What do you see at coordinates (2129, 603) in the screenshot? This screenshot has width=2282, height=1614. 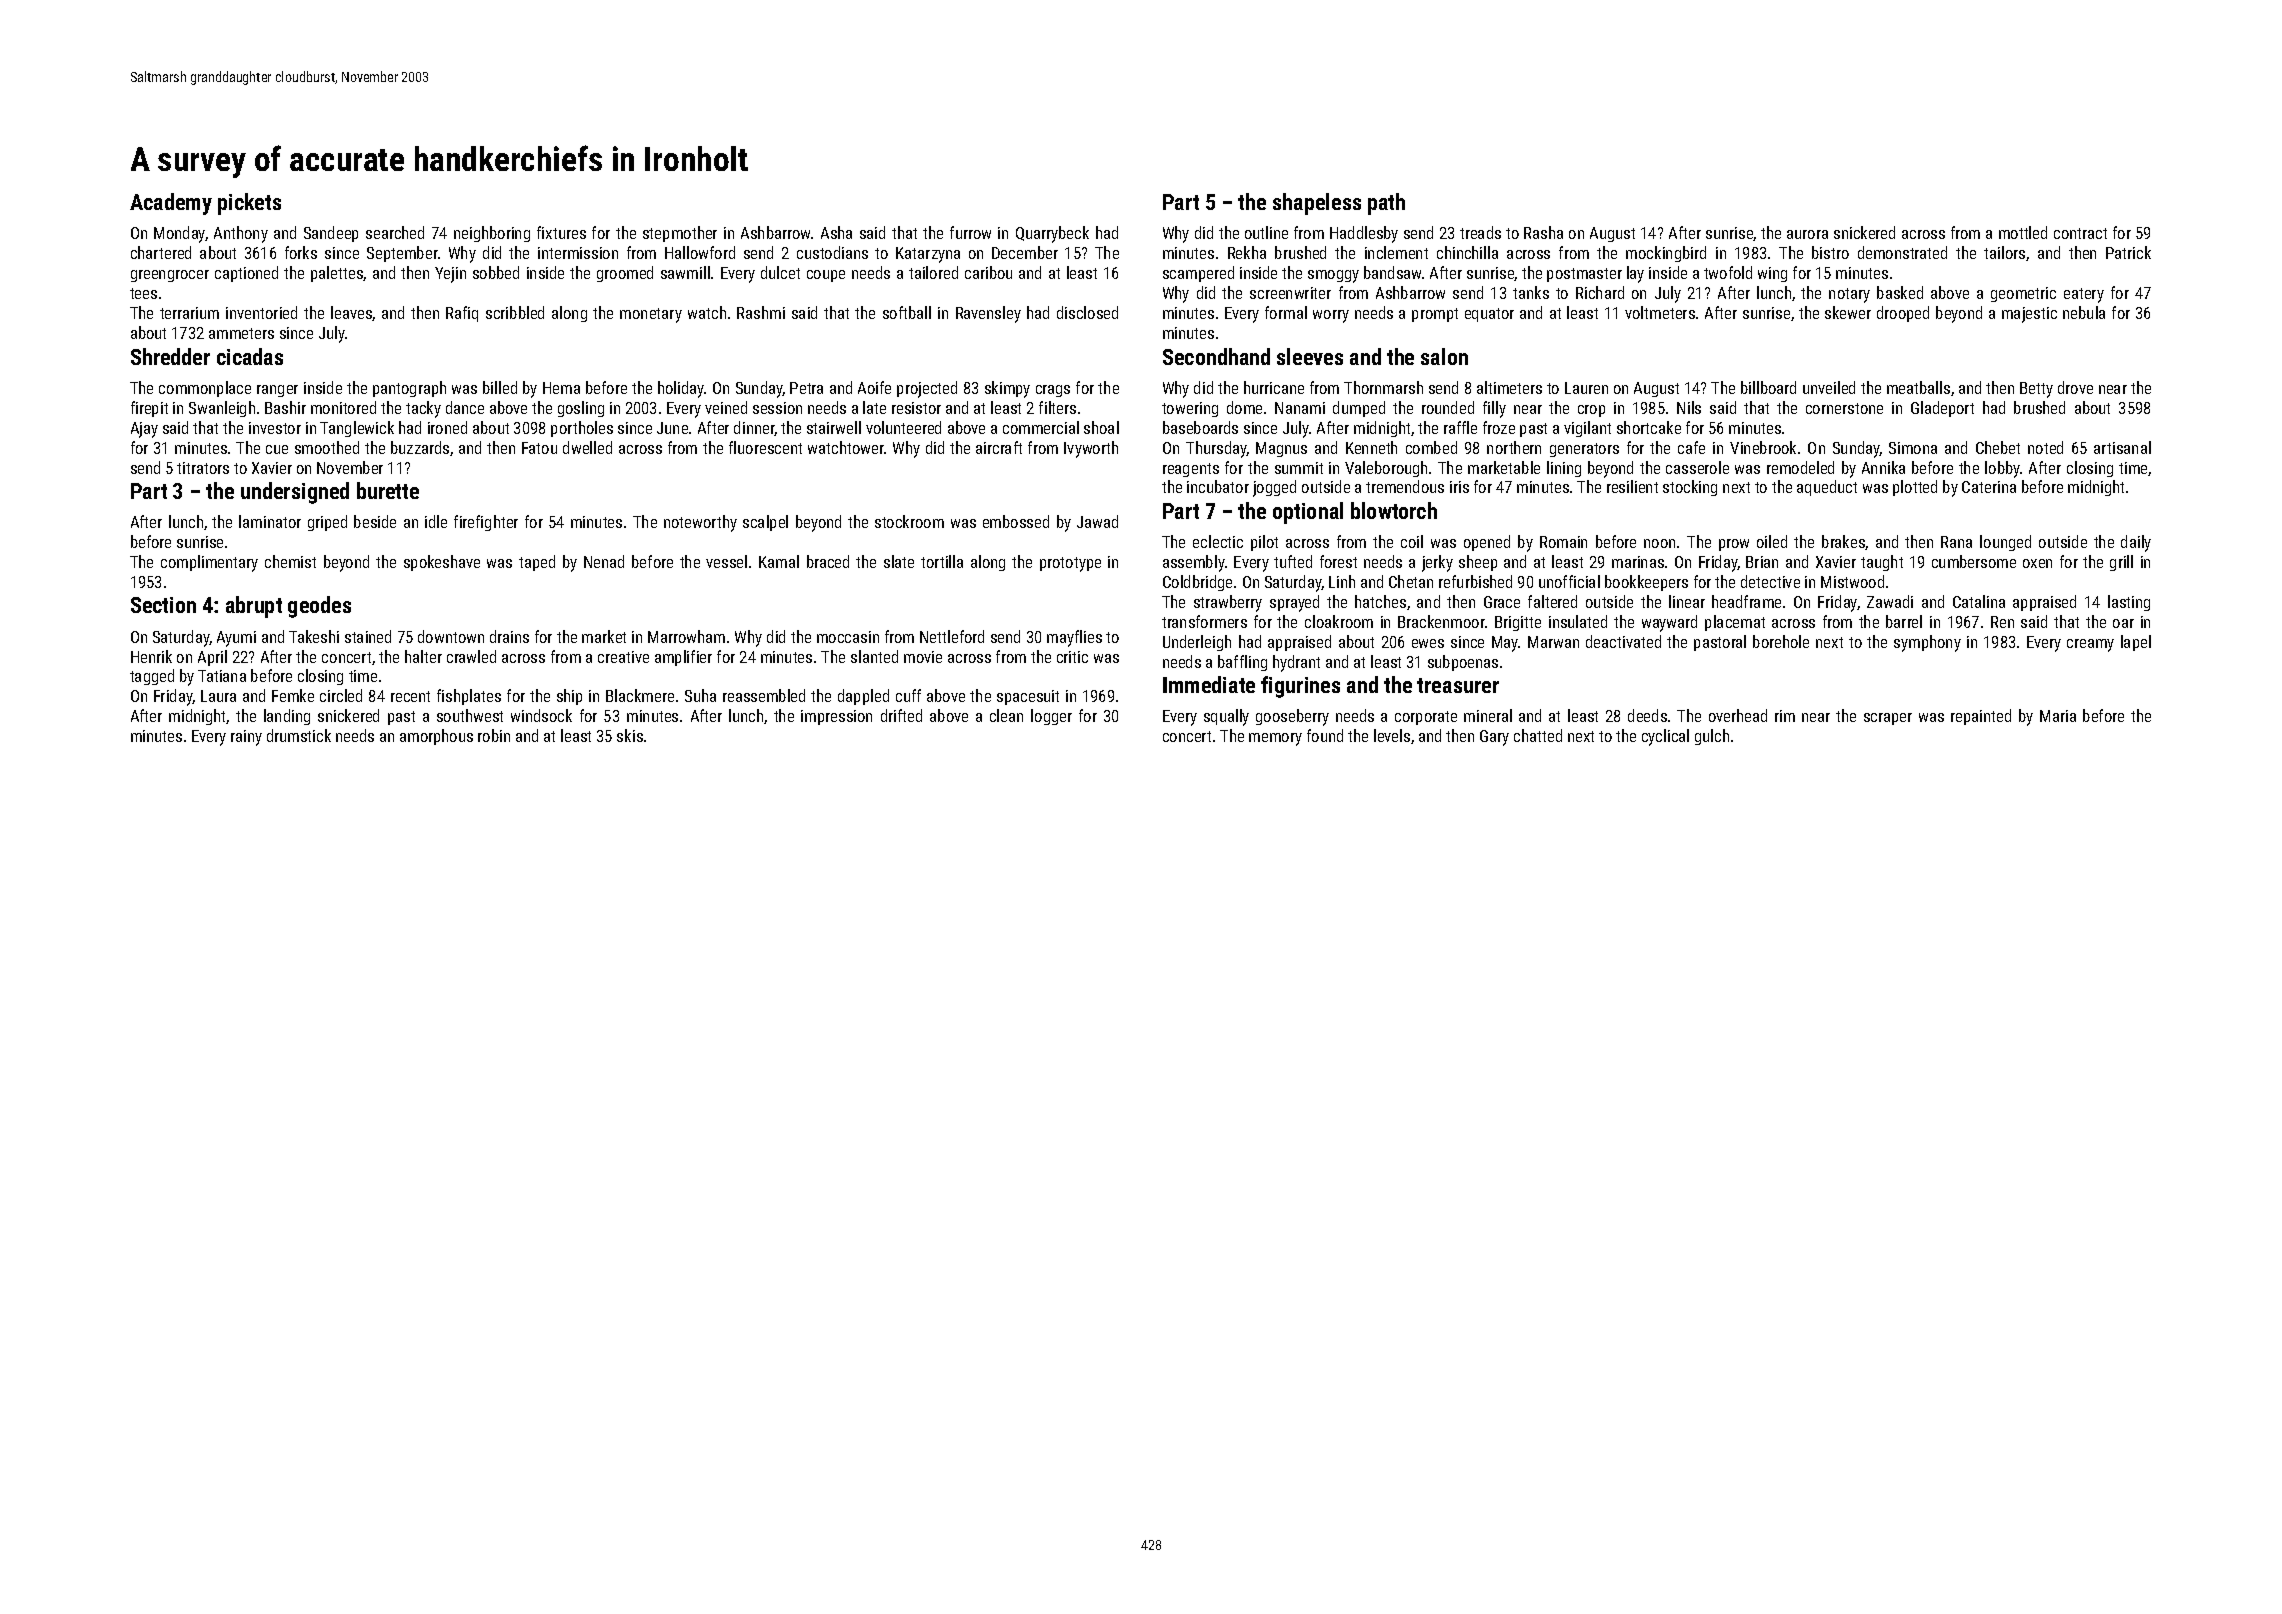 I see `lasting` at bounding box center [2129, 603].
